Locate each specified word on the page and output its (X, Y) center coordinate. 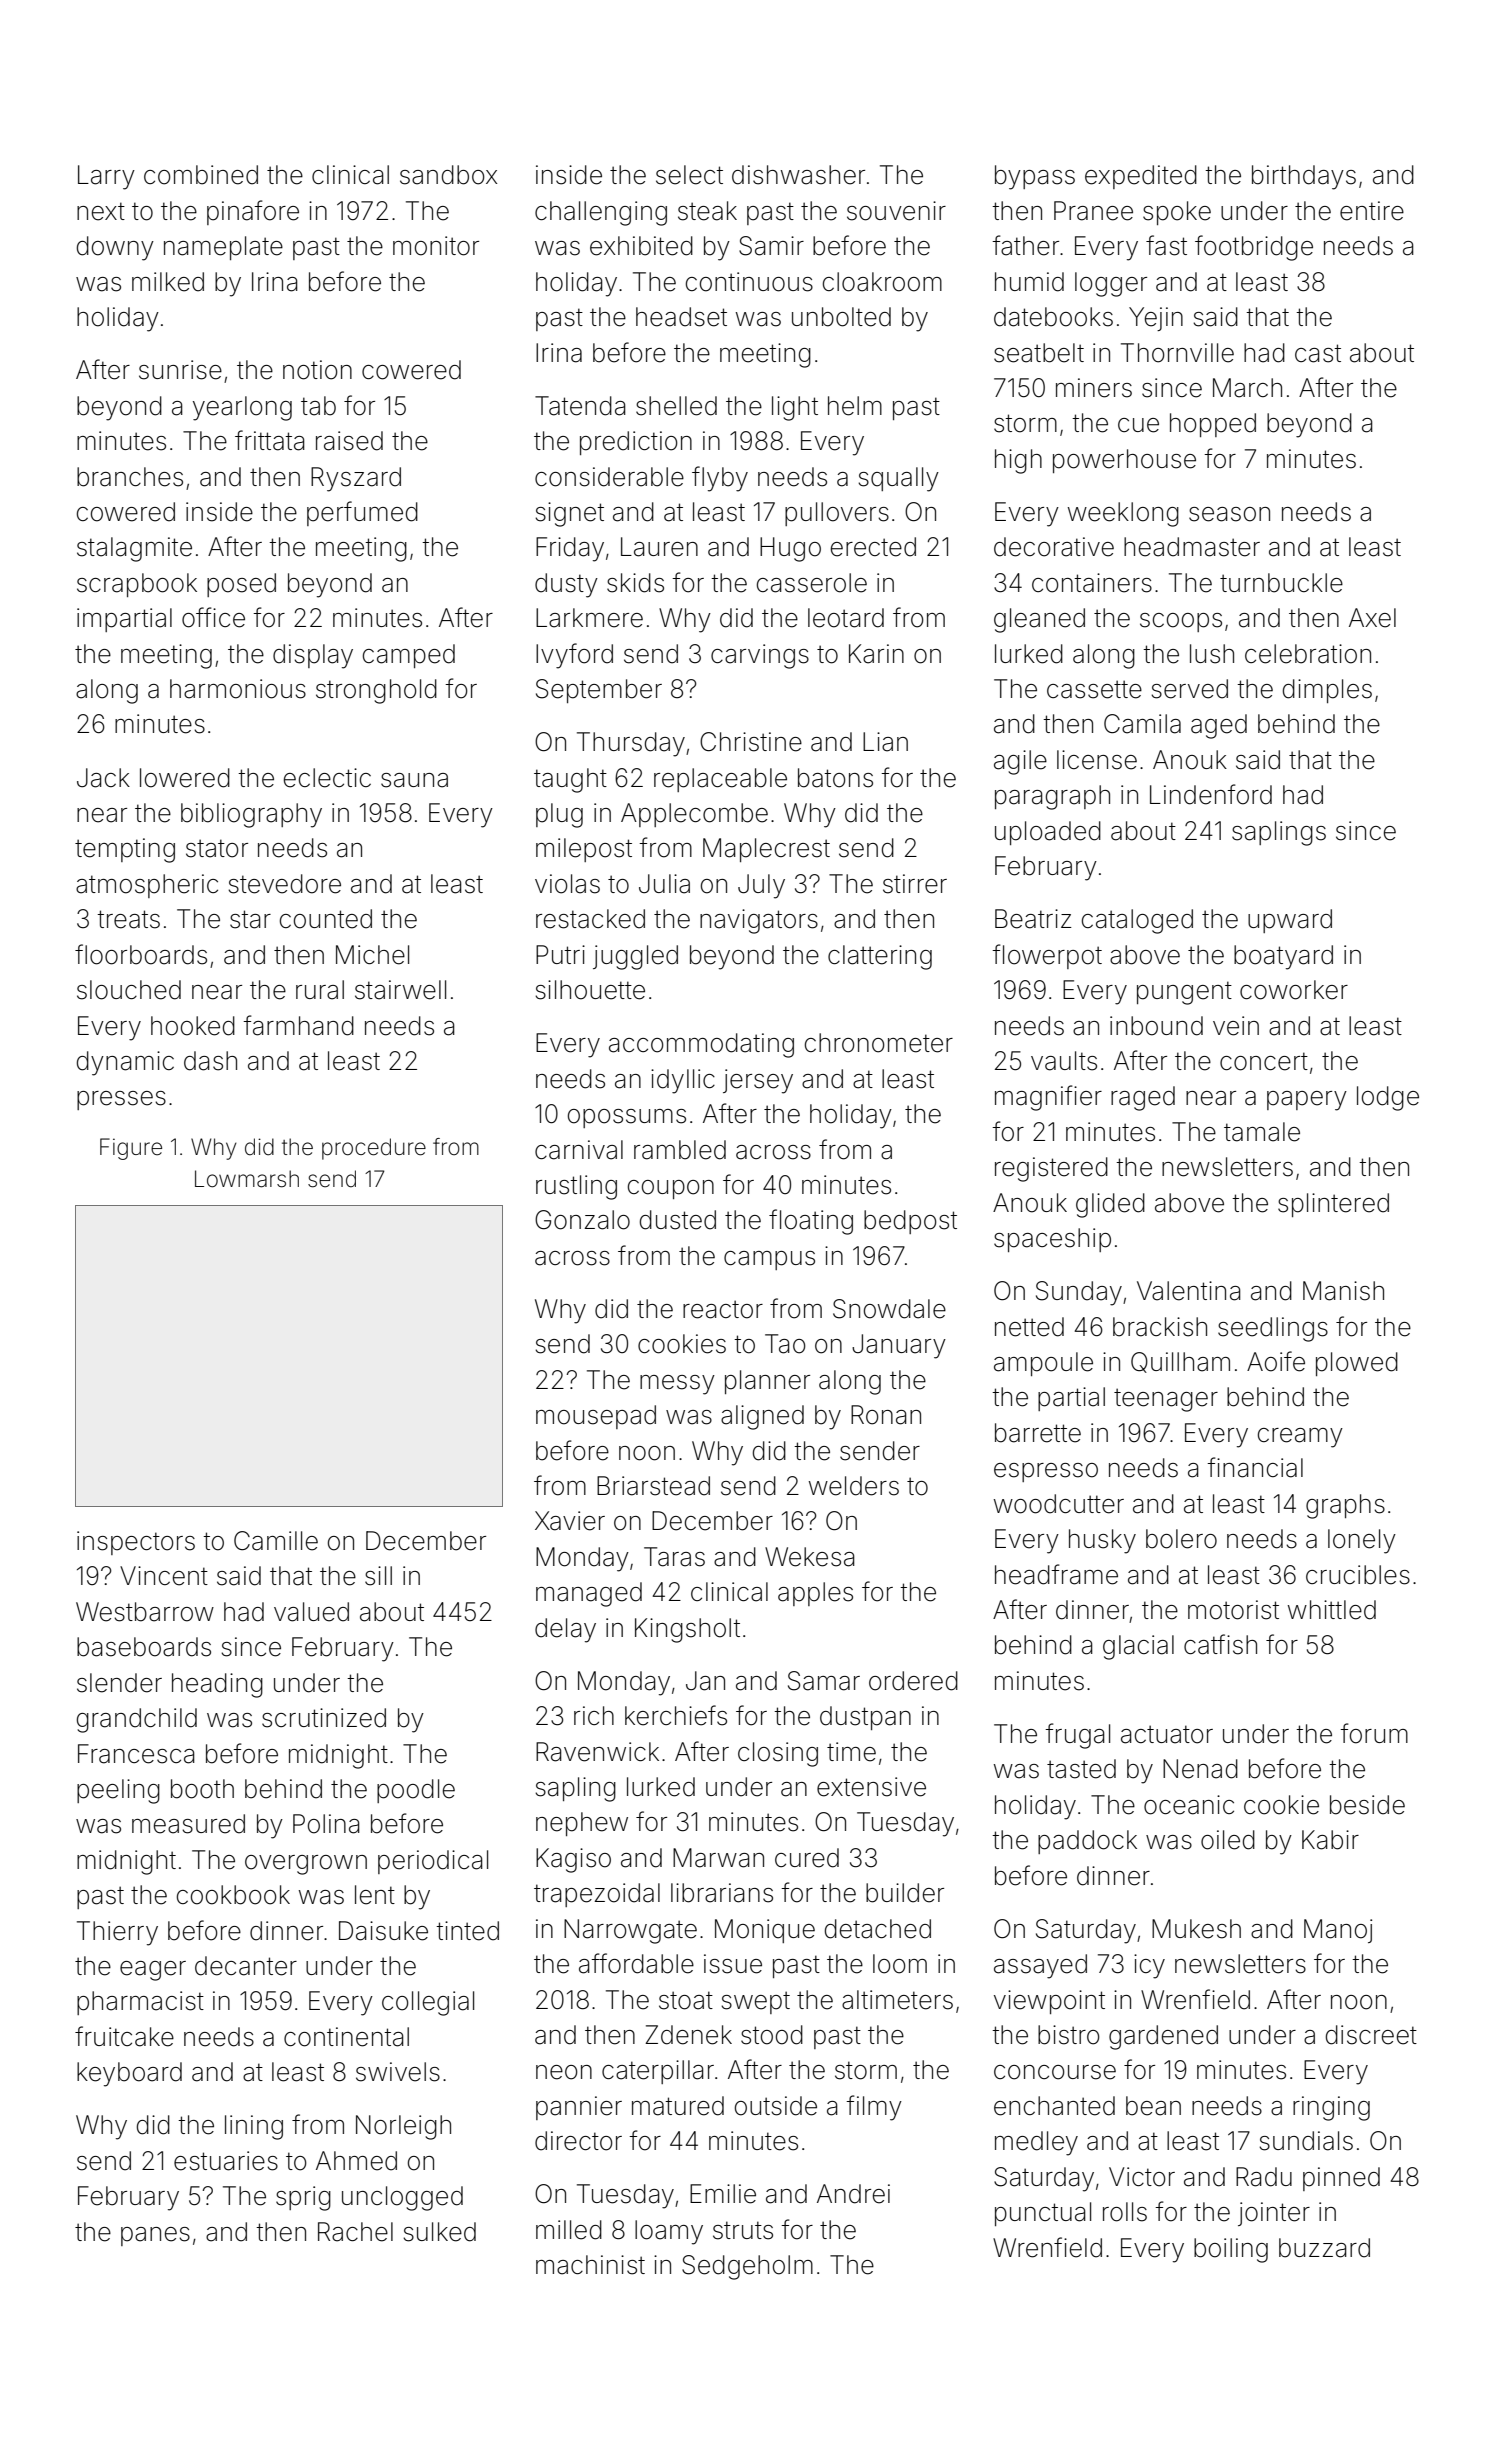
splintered (1333, 1205)
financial (1255, 1467)
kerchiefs (676, 1715)
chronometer (879, 1043)
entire (1372, 211)
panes (155, 2236)
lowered (185, 778)
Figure (131, 1149)
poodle (416, 1791)
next (101, 211)
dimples (1327, 691)
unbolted (841, 317)
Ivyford (574, 656)
